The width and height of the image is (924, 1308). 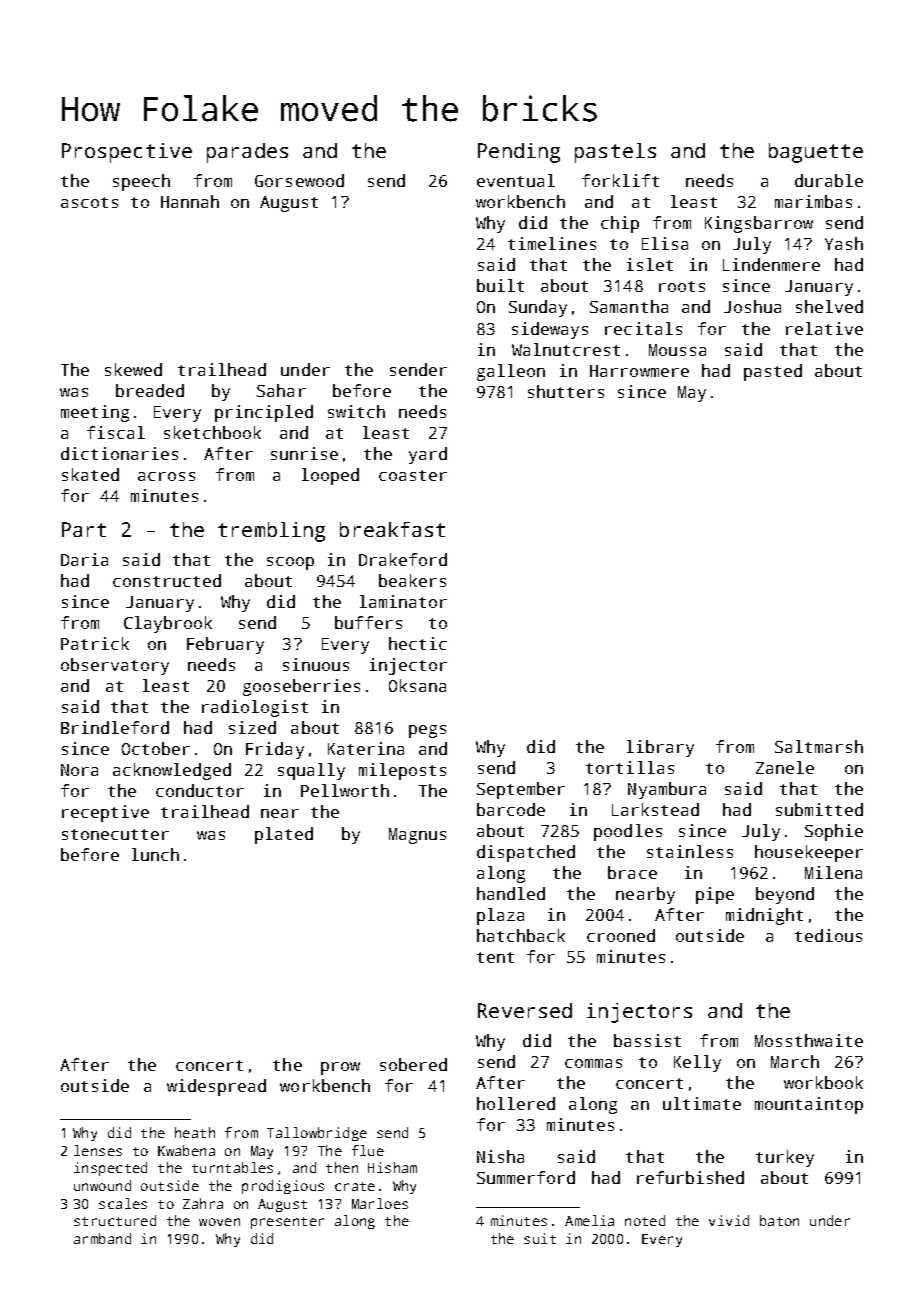 I want to click on stonecutter, so click(x=115, y=834).
